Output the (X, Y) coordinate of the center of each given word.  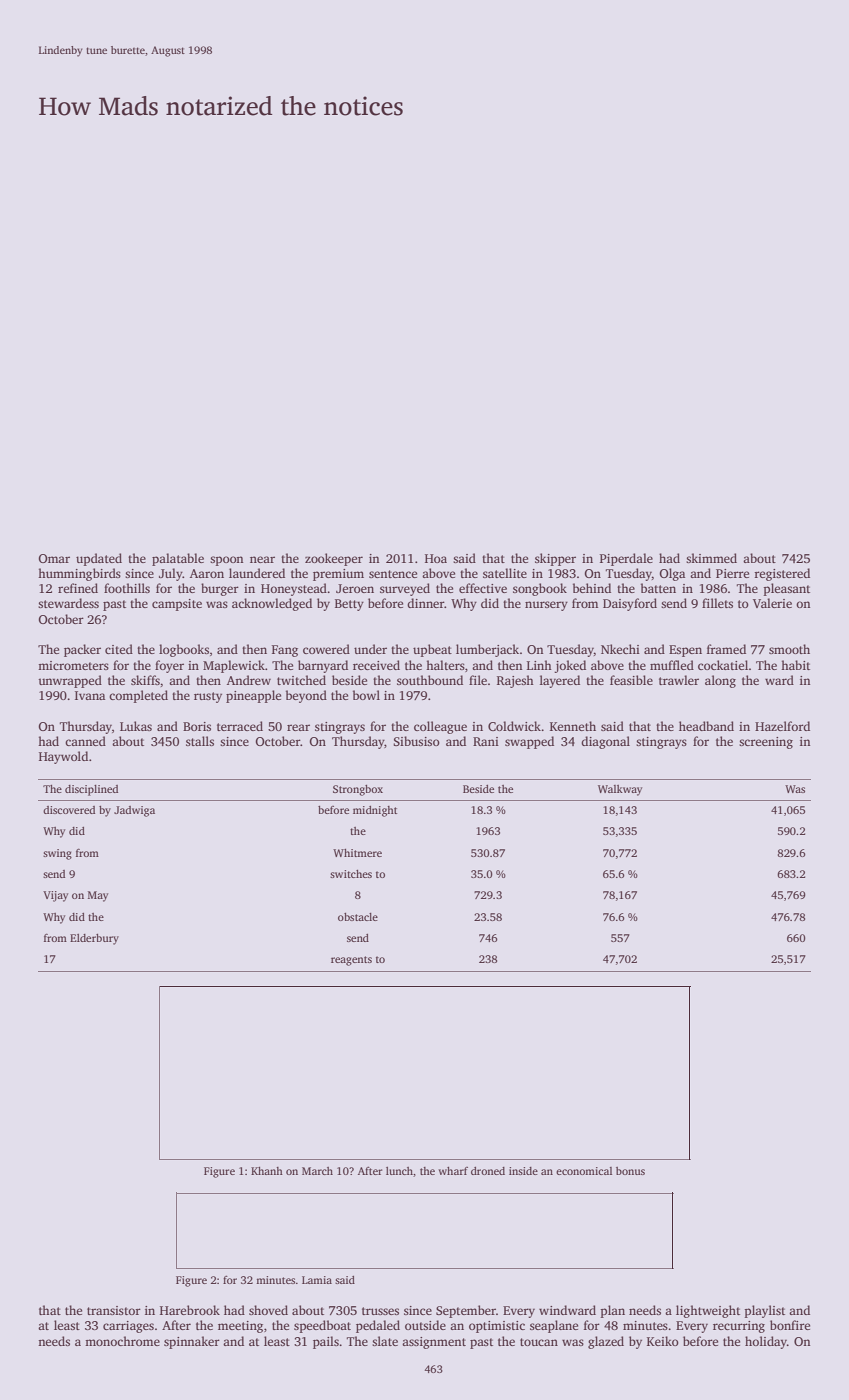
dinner (426, 603)
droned (488, 1171)
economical (584, 1171)
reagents (351, 961)
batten (658, 588)
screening (766, 743)
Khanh (267, 1171)
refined (78, 588)
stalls (200, 741)
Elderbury (94, 939)
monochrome (122, 1341)
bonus (630, 1171)
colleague (440, 727)
